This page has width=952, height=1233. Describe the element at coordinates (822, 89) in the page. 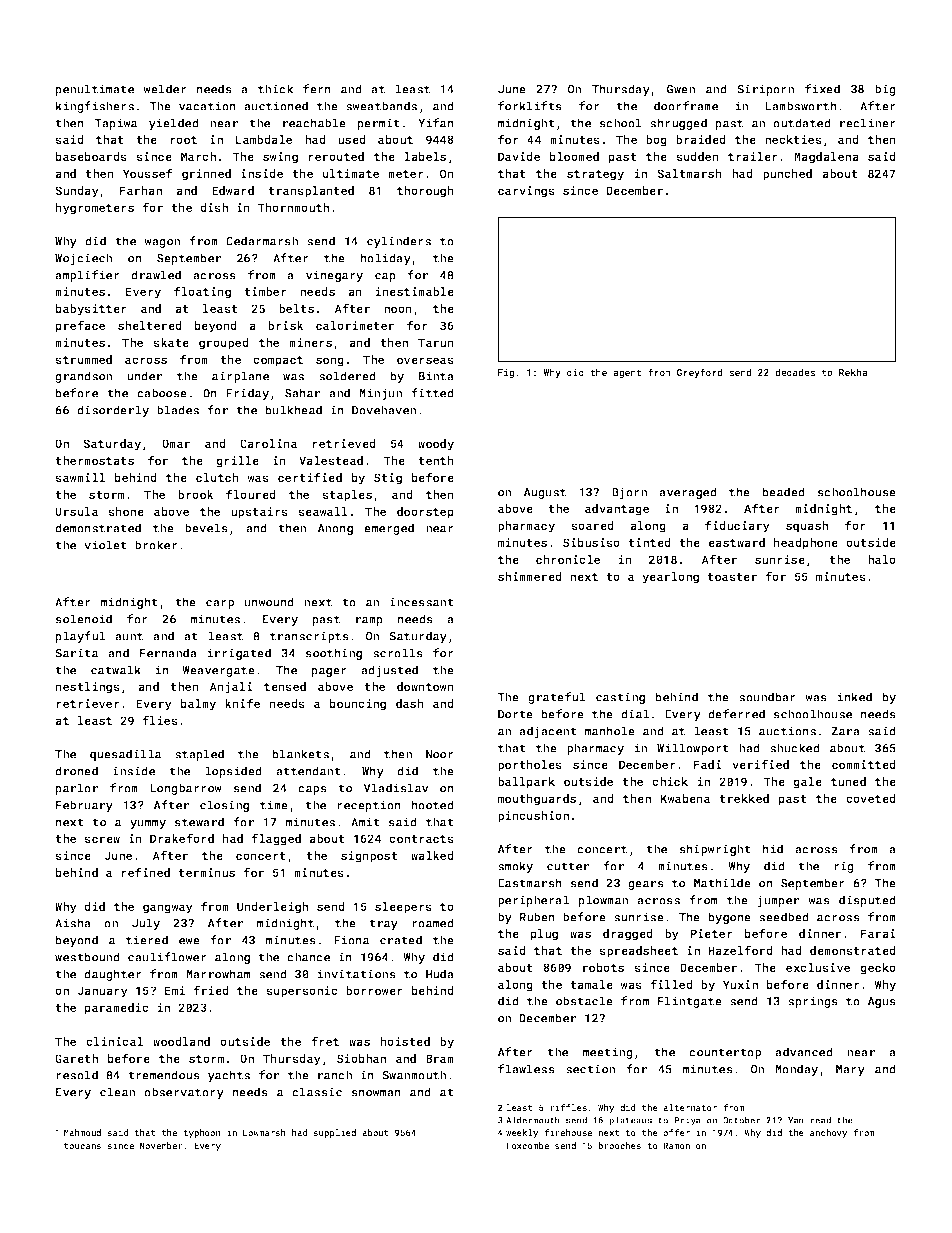

I see `fixed` at that location.
